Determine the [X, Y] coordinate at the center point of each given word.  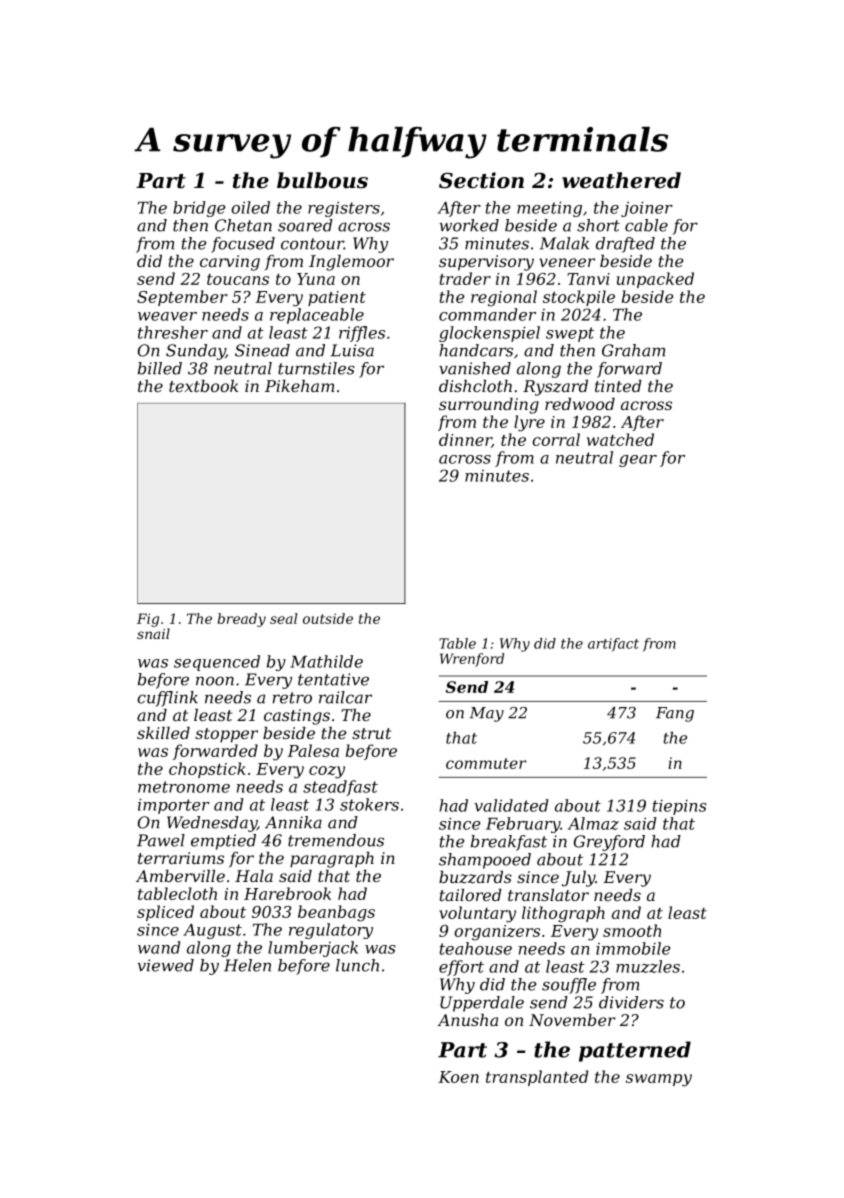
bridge [199, 209]
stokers [369, 804]
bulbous [322, 180]
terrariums [181, 858]
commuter [486, 763]
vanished [475, 368]
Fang [675, 714]
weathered [621, 180]
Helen [247, 965]
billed [160, 368]
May [487, 714]
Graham [633, 350]
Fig [148, 620]
